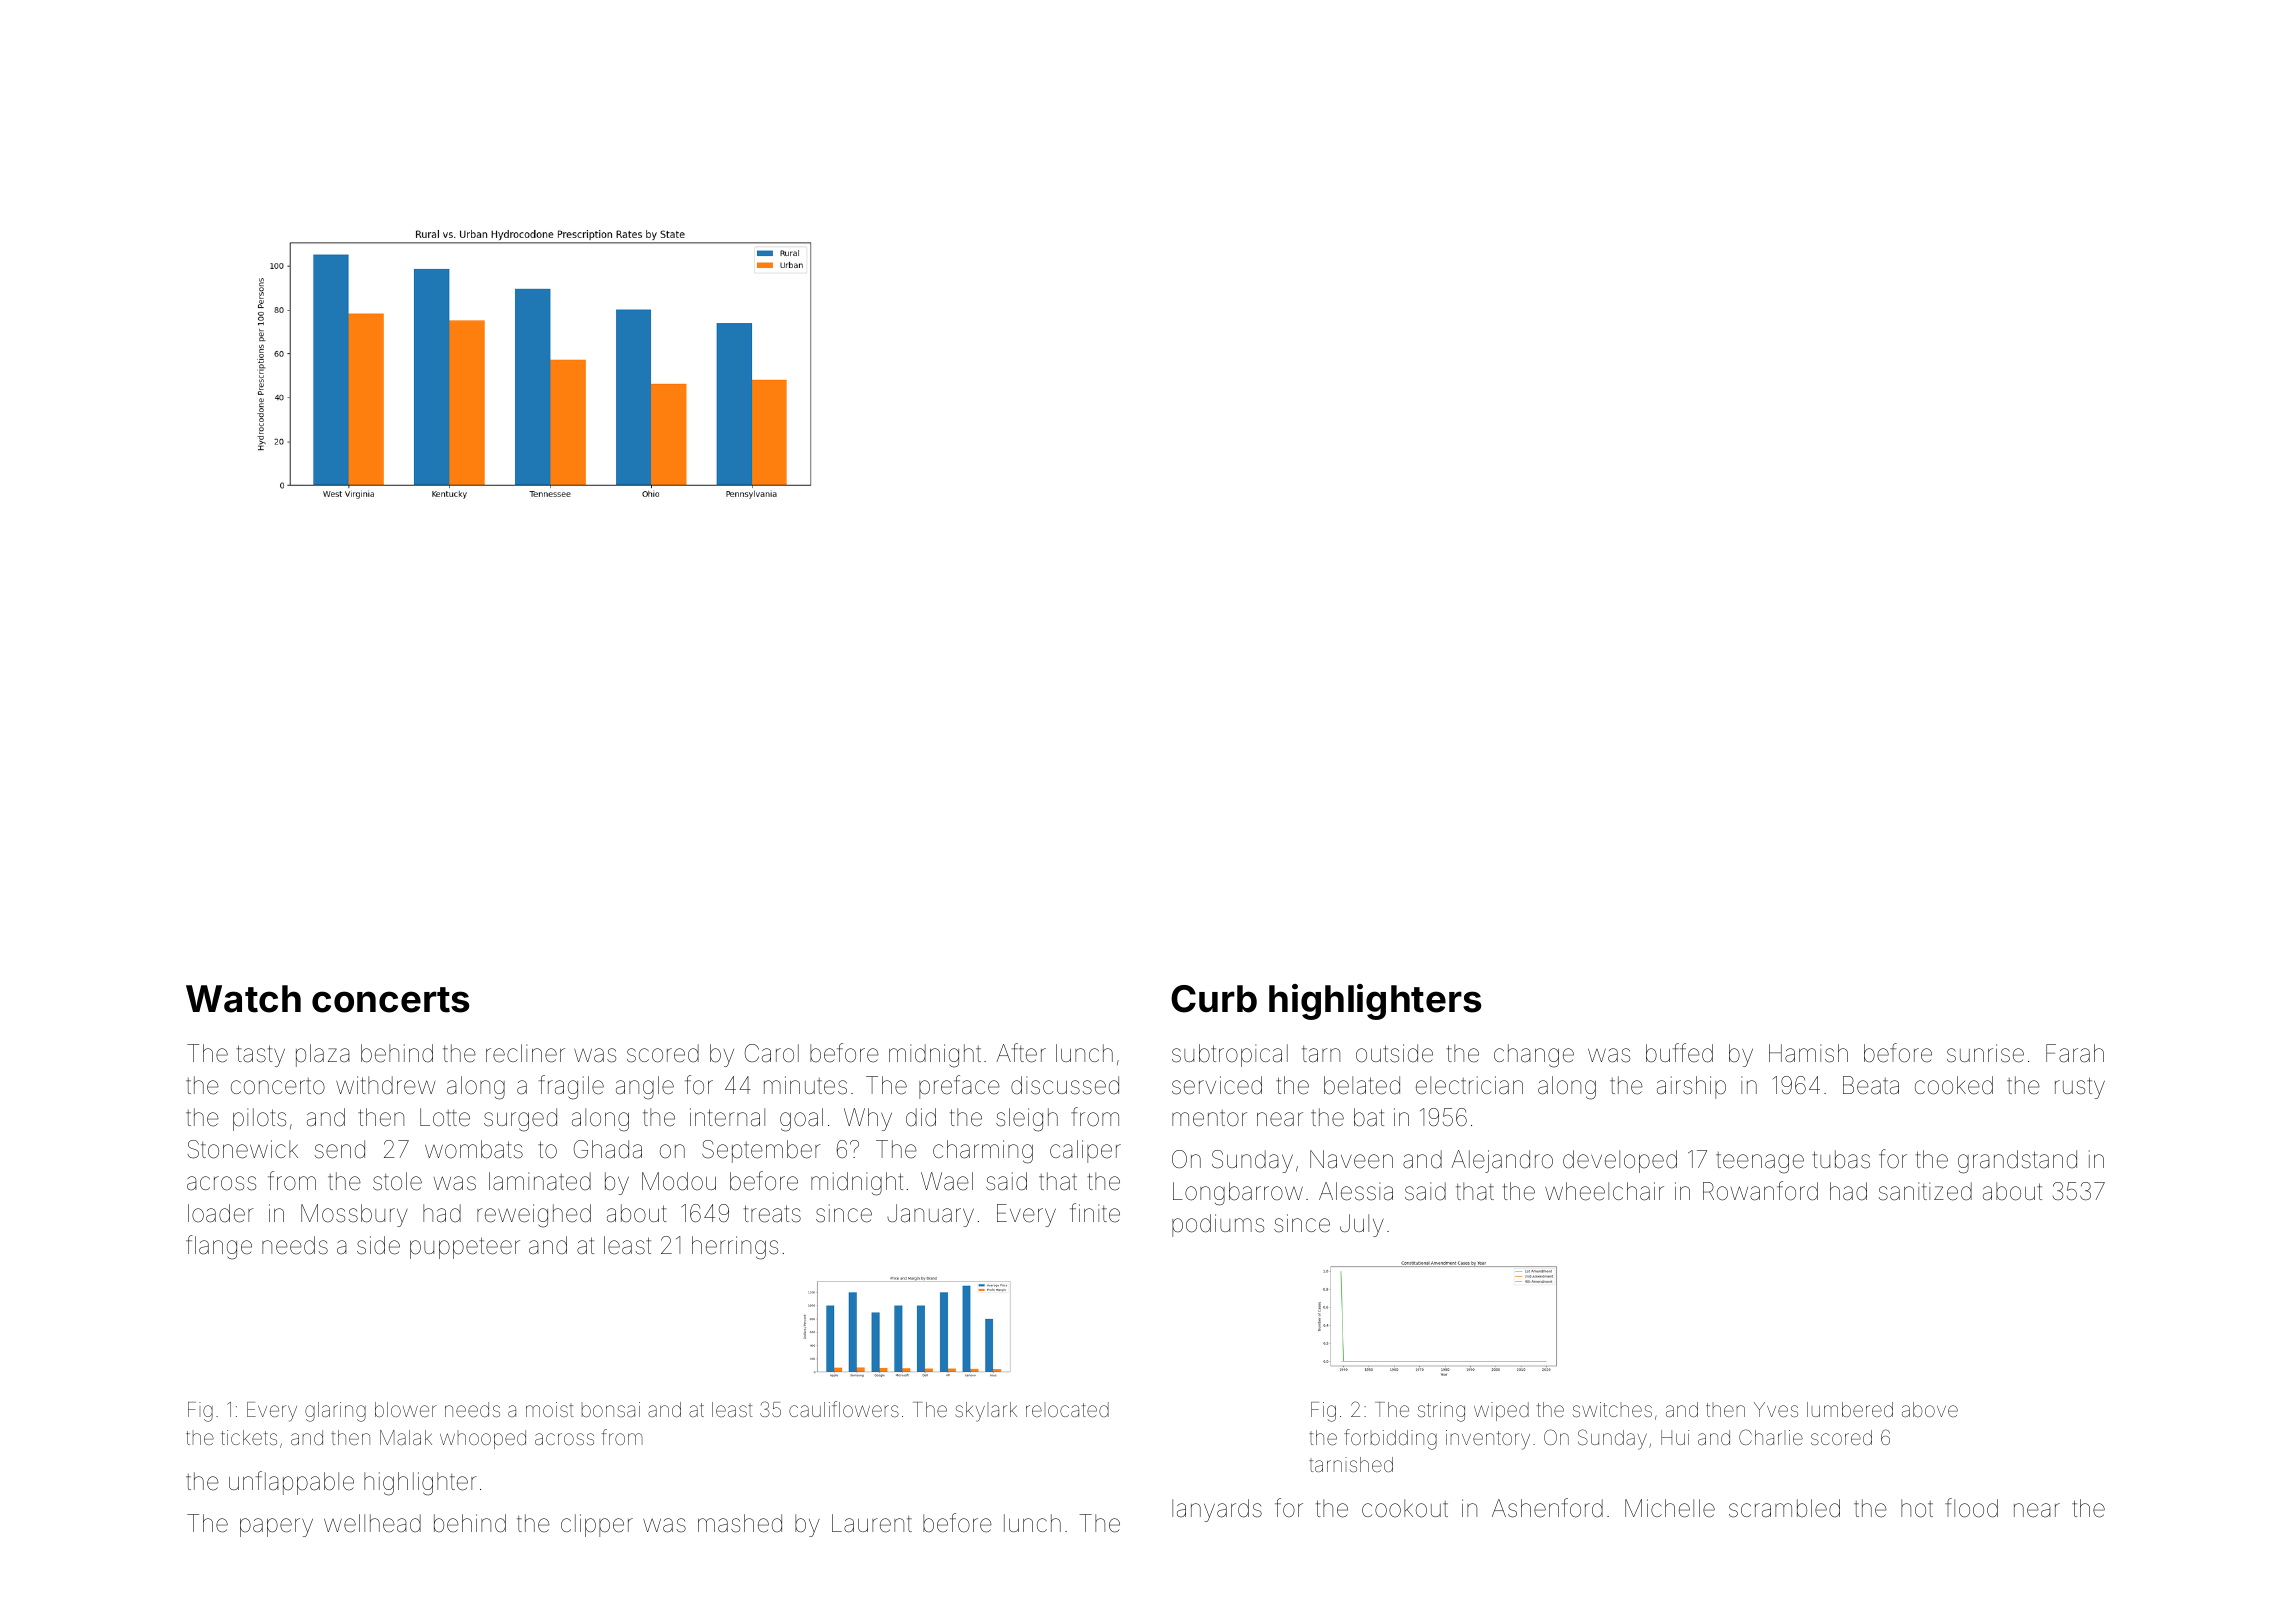 The width and height of the document is (2292, 1620). Describe the element at coordinates (1095, 1213) in the document. I see `finite` at that location.
